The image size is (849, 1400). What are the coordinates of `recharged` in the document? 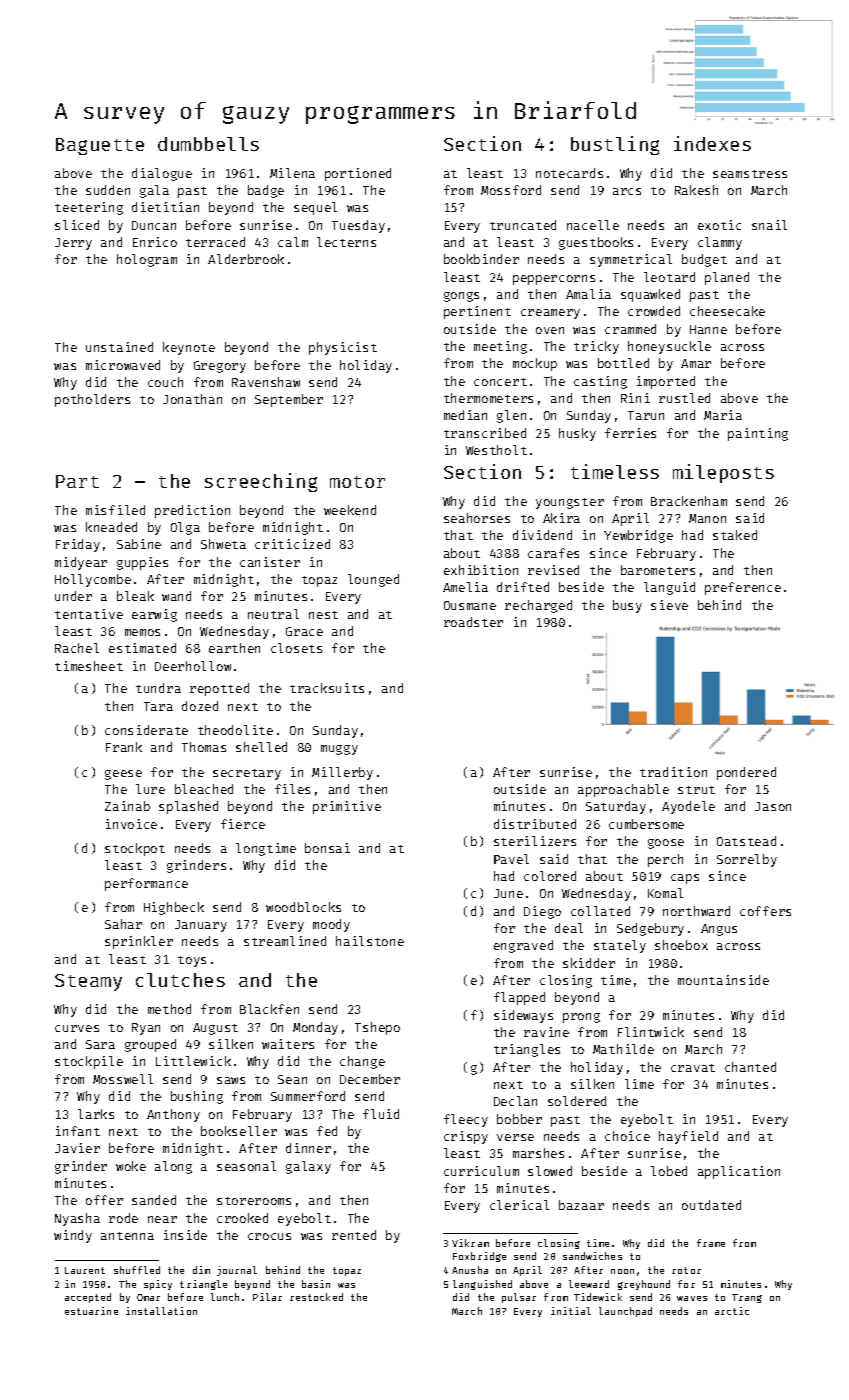 It's located at (538, 606).
